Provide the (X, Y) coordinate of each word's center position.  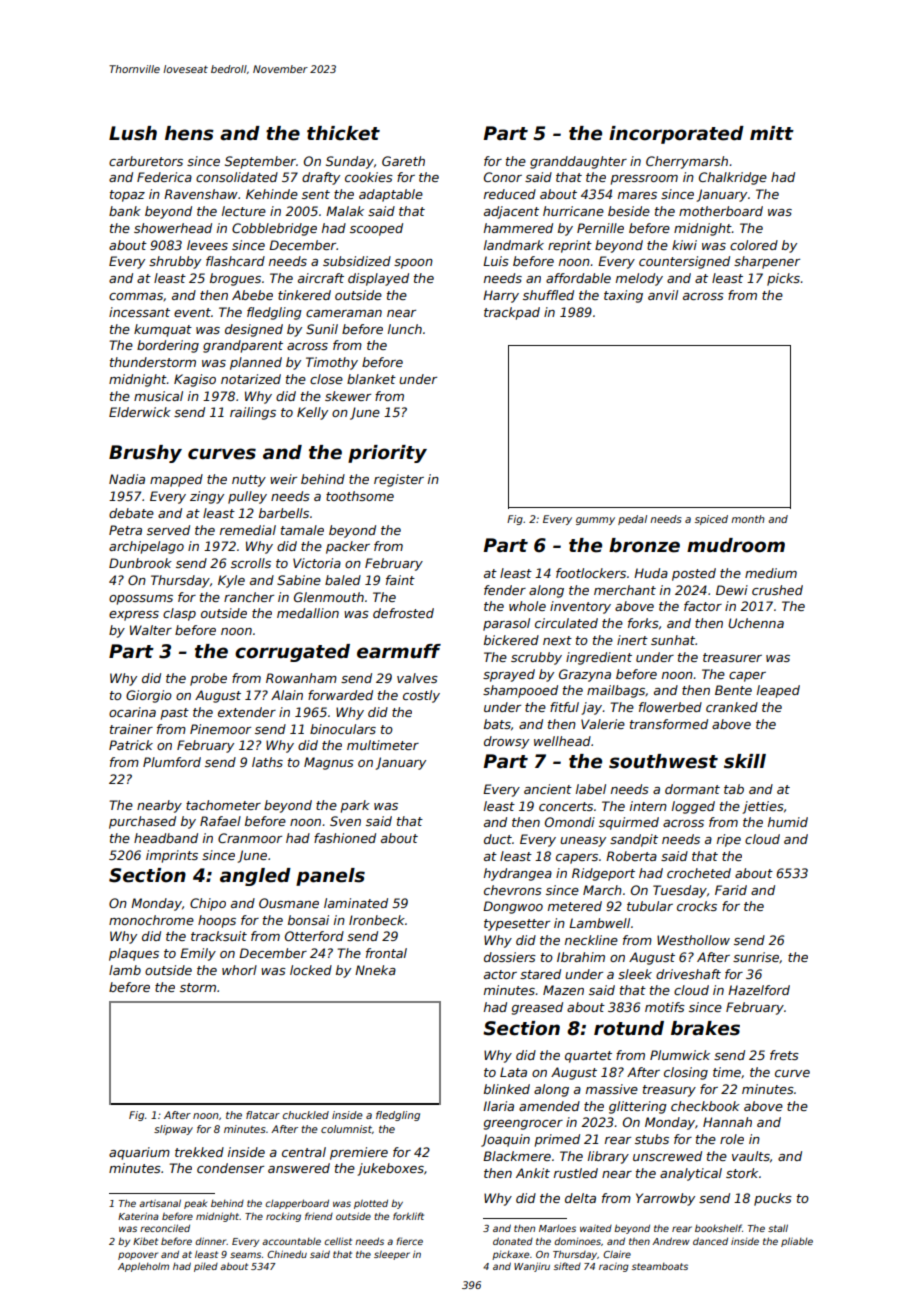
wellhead (562, 741)
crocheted (699, 873)
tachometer (223, 805)
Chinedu (287, 1254)
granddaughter (578, 162)
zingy (207, 497)
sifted (567, 1266)
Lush (133, 133)
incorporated (676, 135)
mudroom (736, 545)
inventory (580, 607)
